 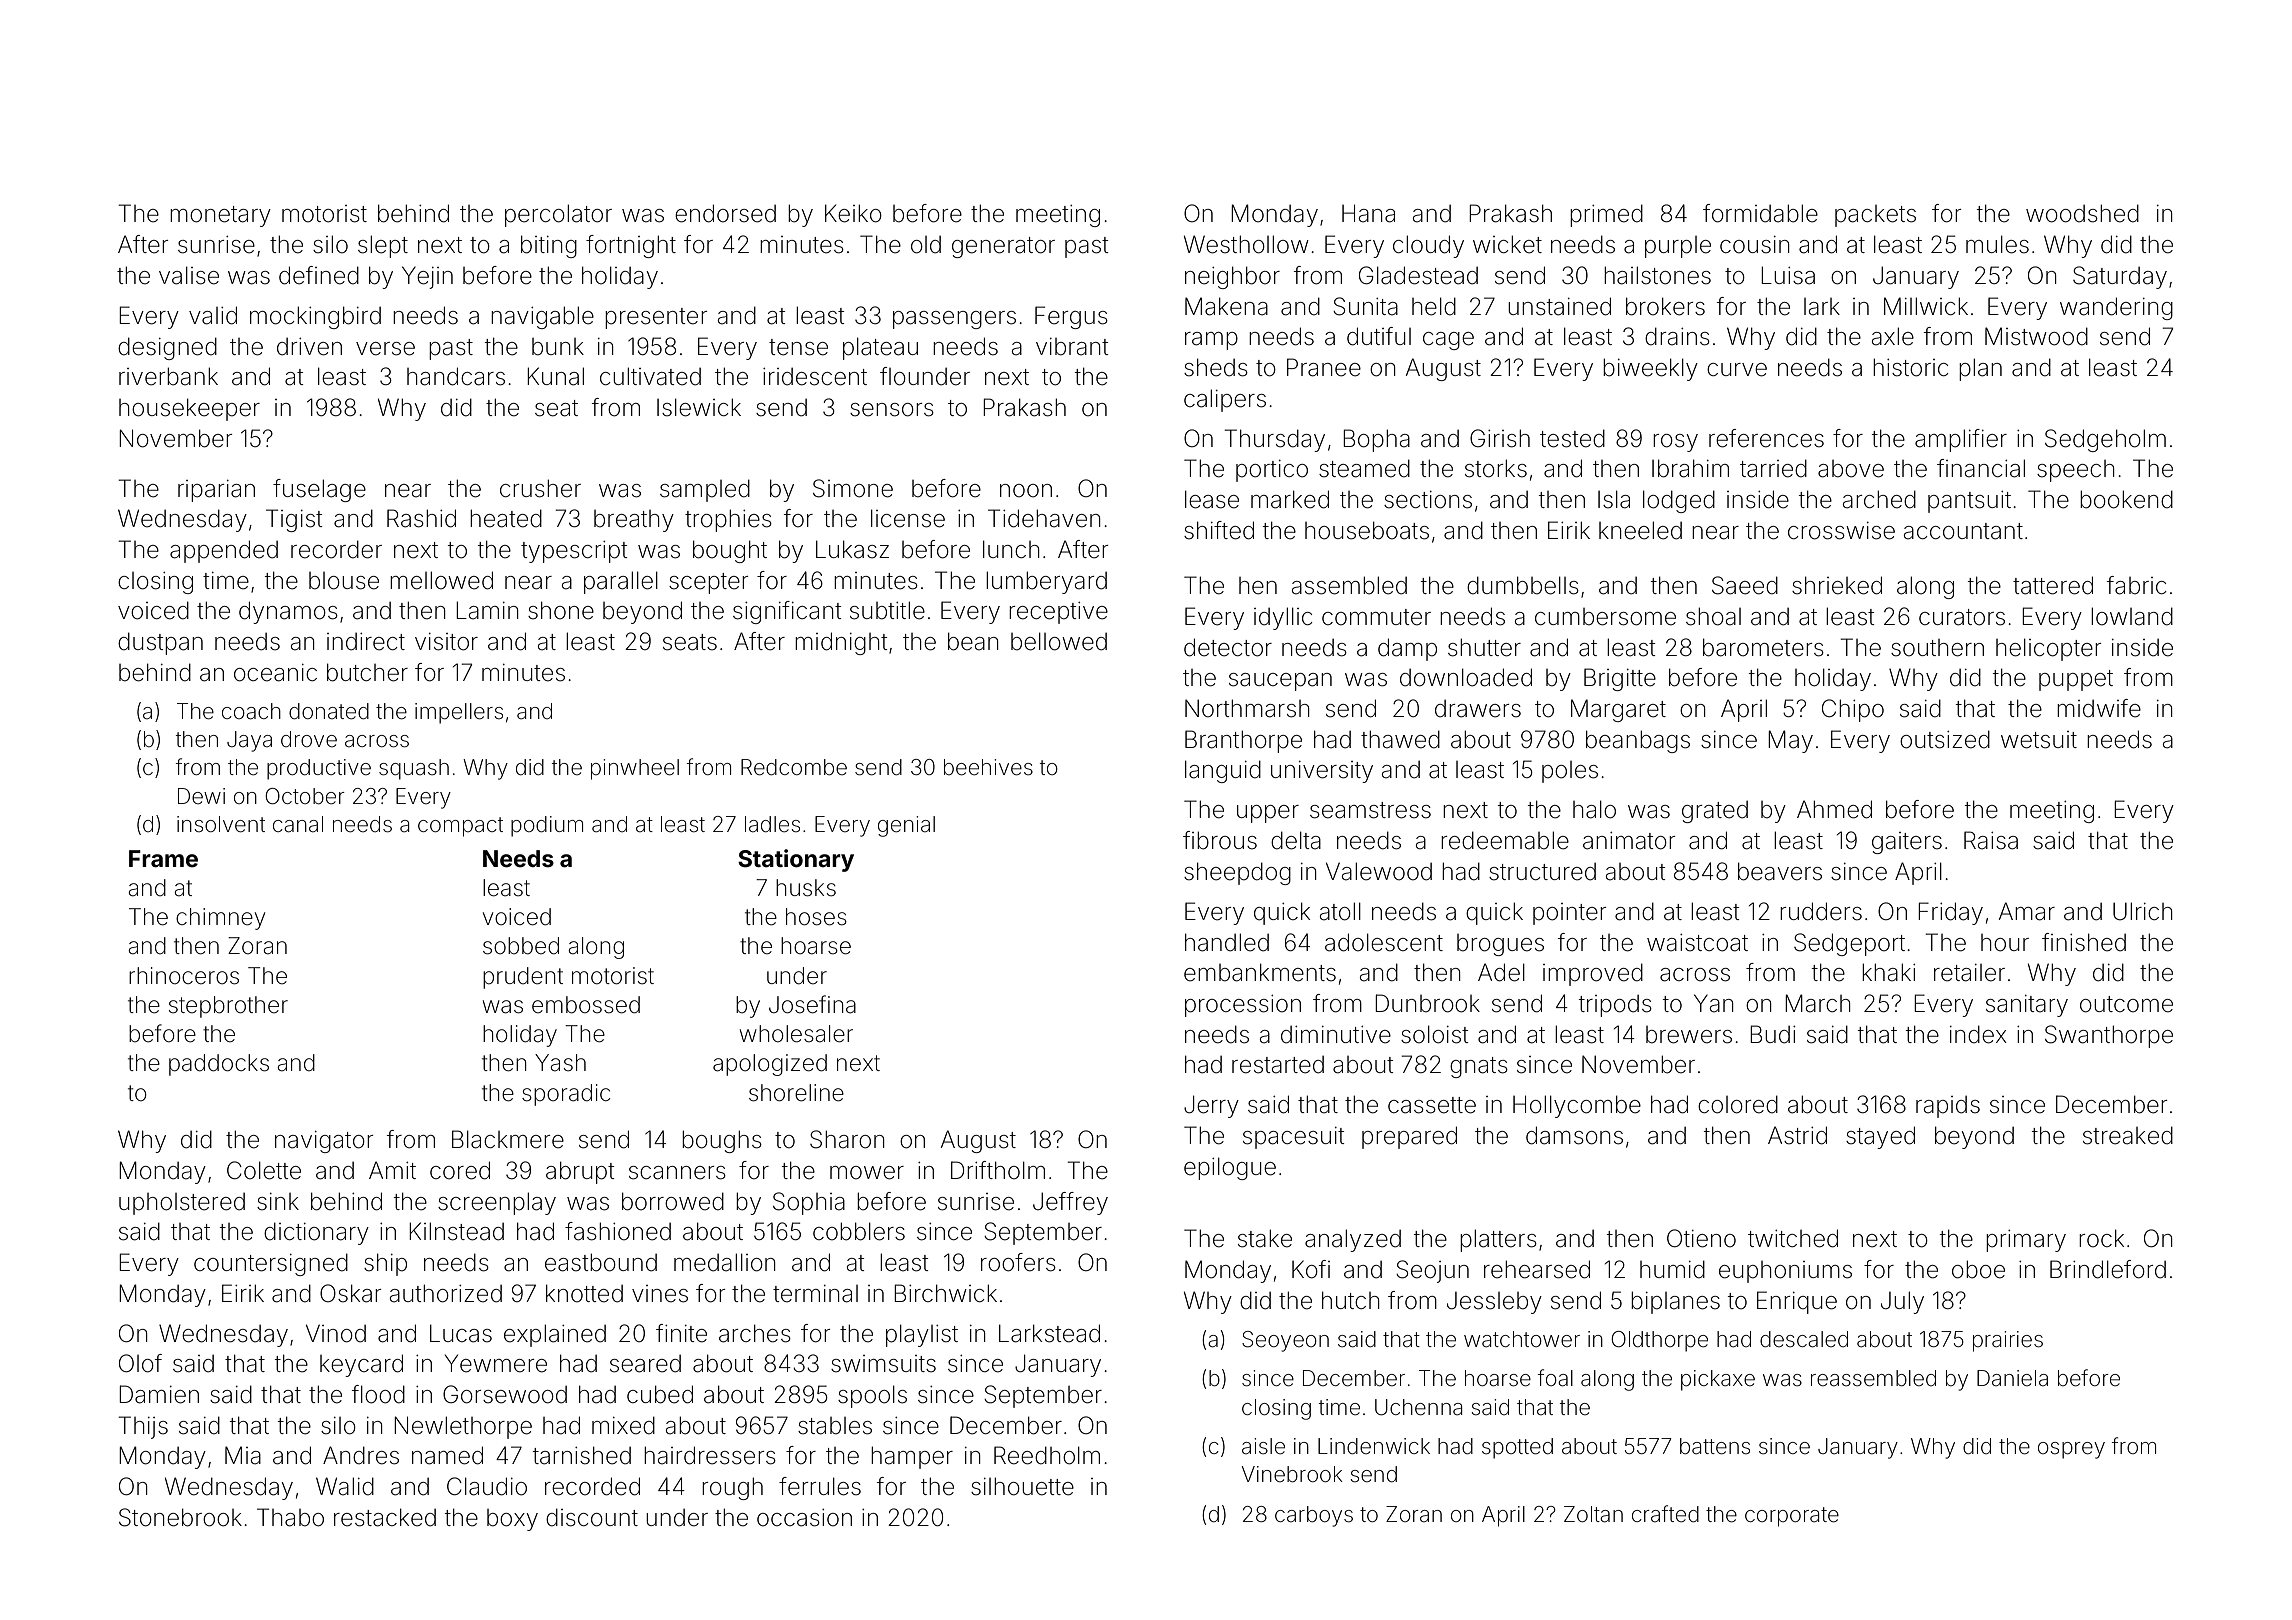 What do you see at coordinates (2071, 1450) in the document?
I see `osprey` at bounding box center [2071, 1450].
